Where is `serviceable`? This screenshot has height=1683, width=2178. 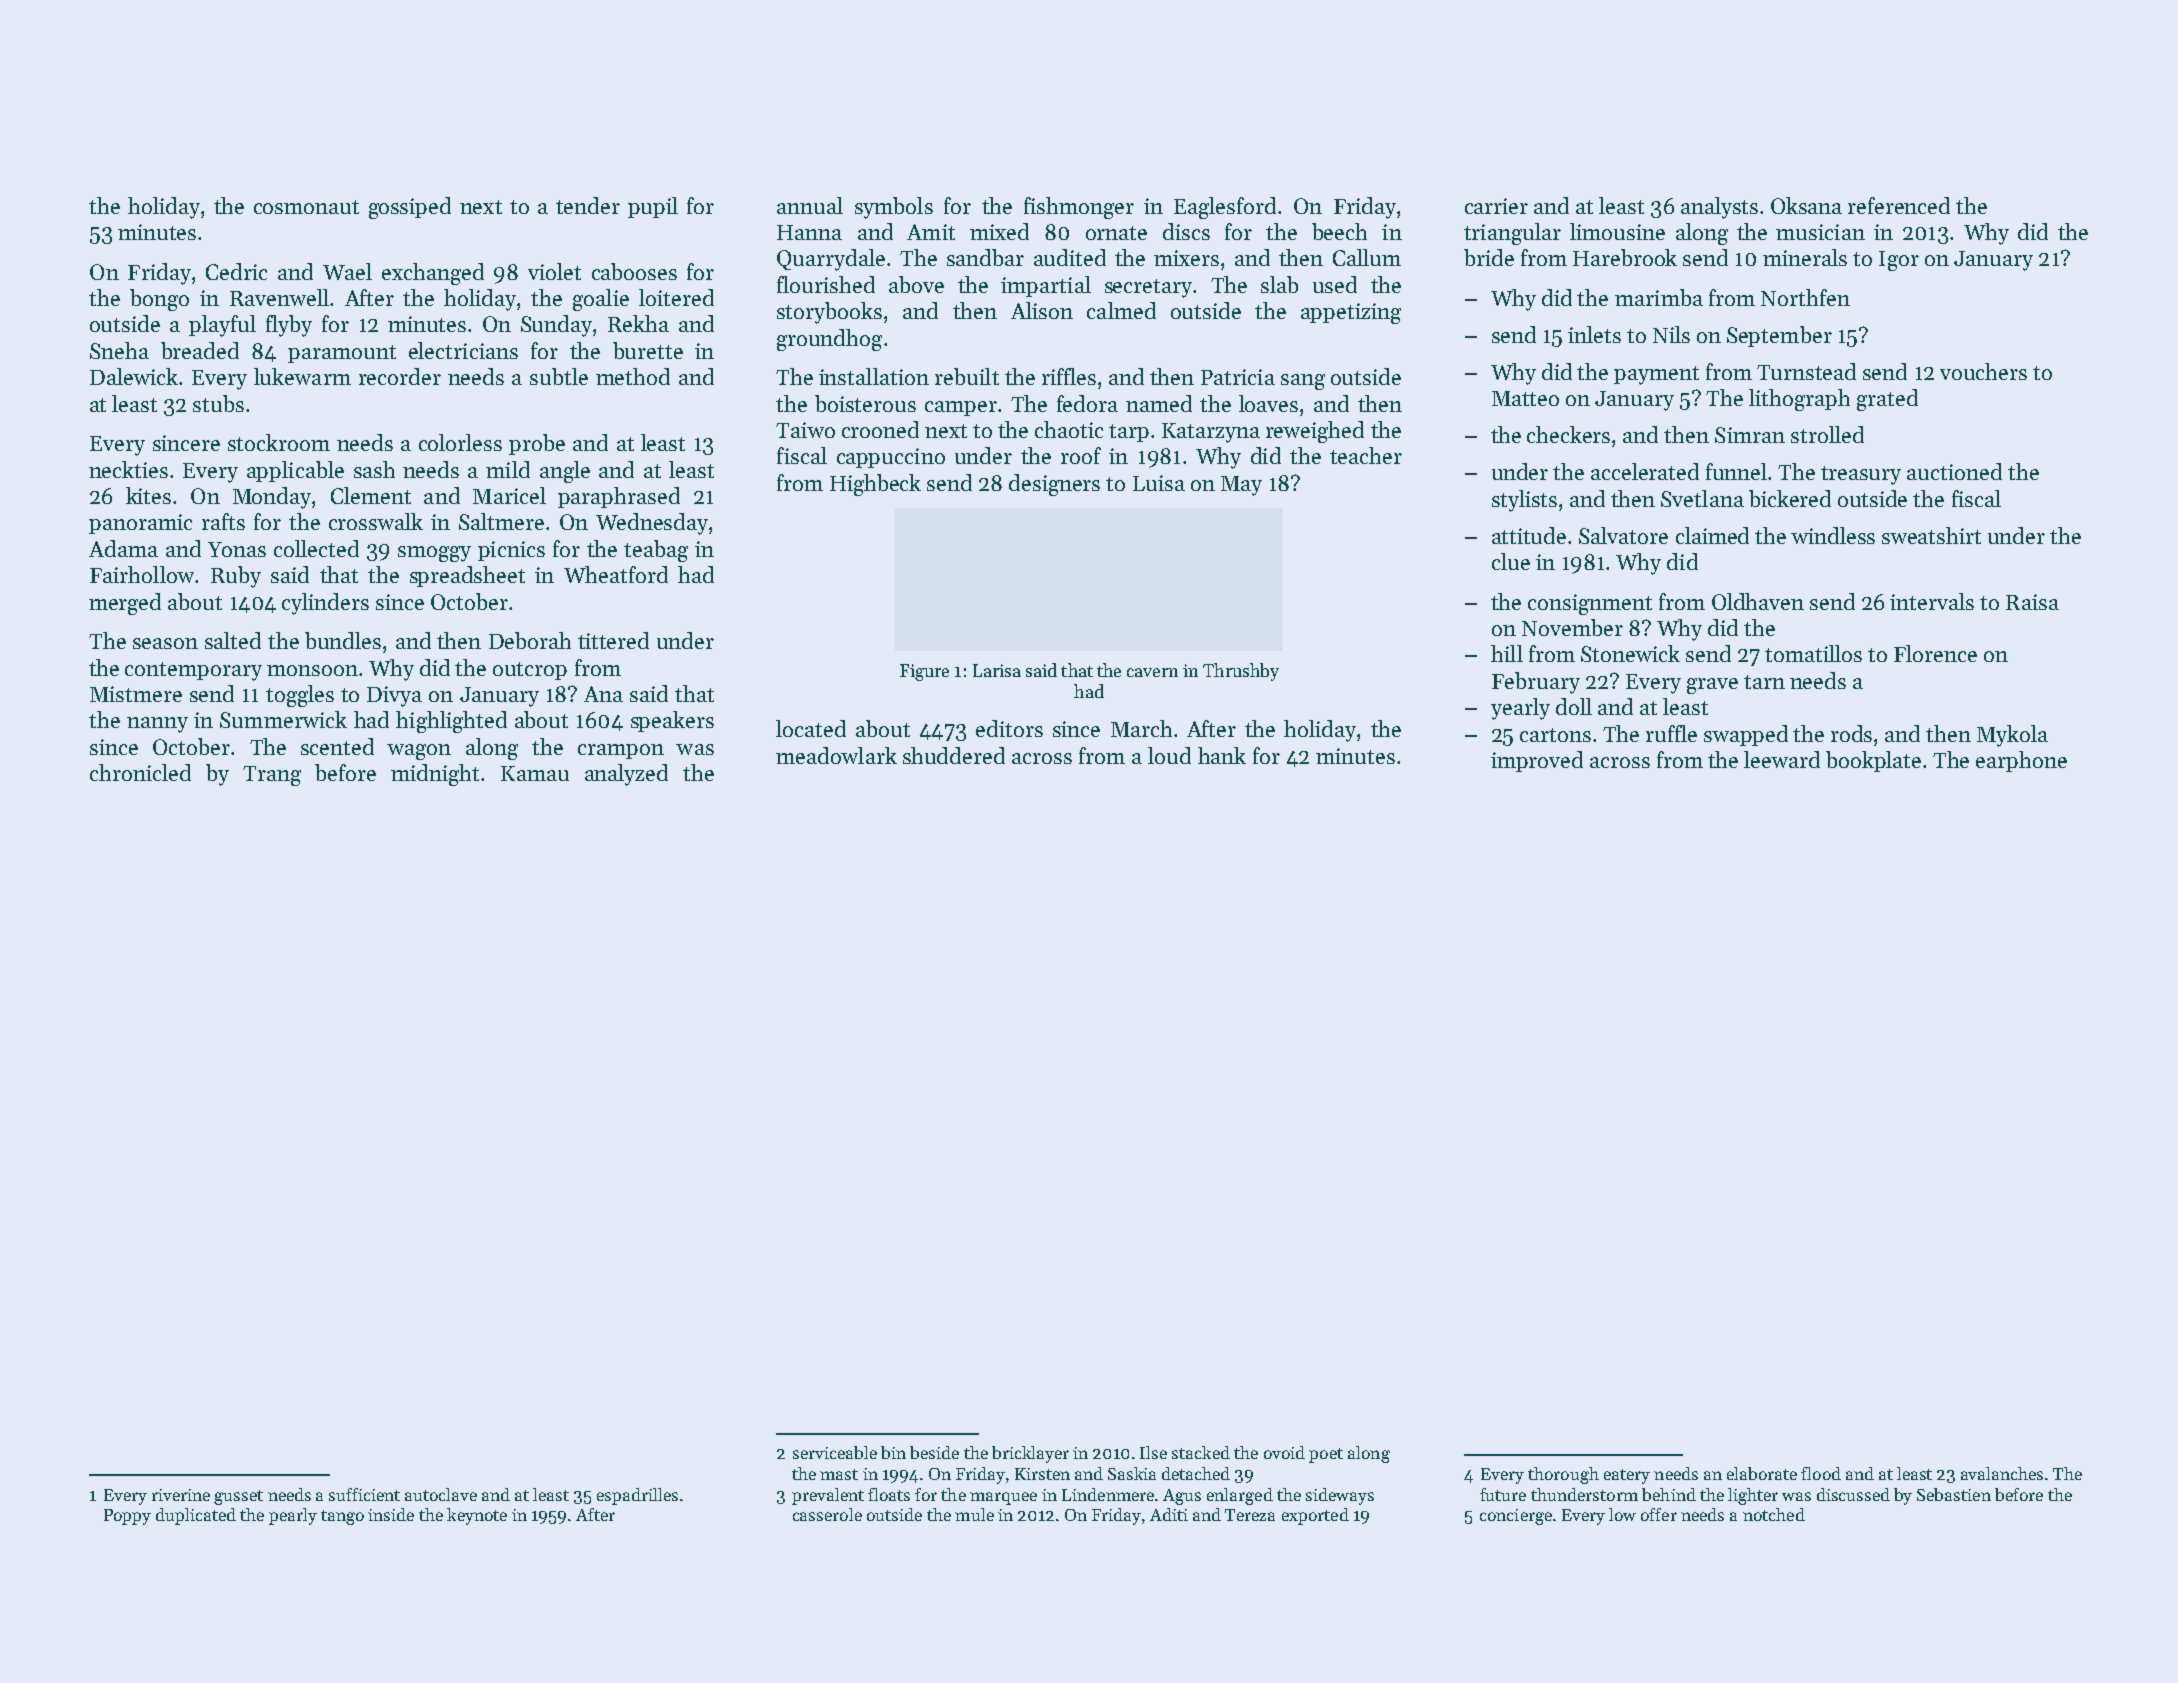
serviceable is located at coordinates (835, 1452).
